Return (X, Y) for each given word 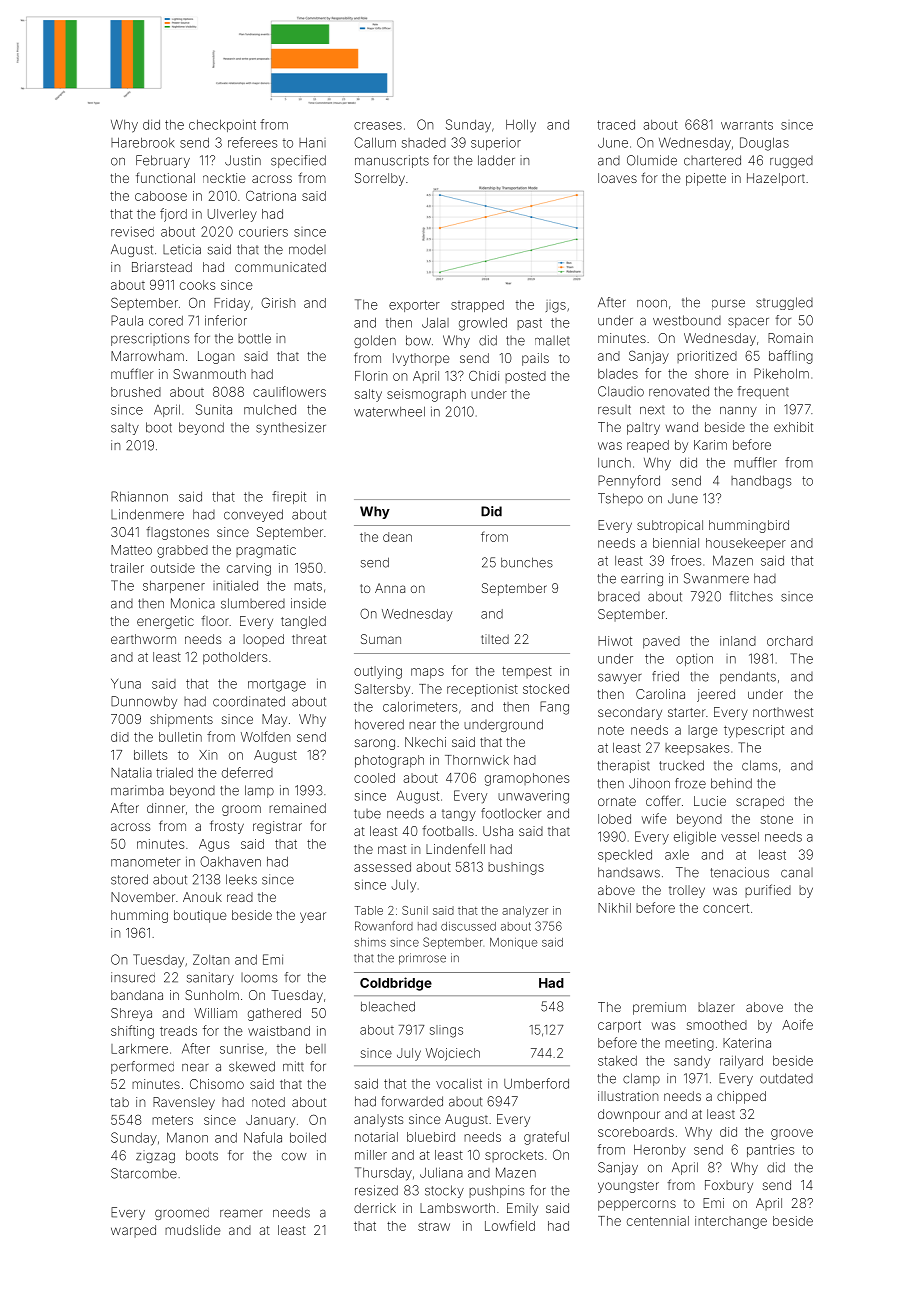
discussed (468, 926)
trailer (127, 568)
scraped (760, 802)
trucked (681, 765)
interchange (731, 1222)
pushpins (497, 1191)
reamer (241, 1213)
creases (378, 126)
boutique (200, 916)
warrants (747, 125)
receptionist (482, 690)
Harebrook (143, 143)
